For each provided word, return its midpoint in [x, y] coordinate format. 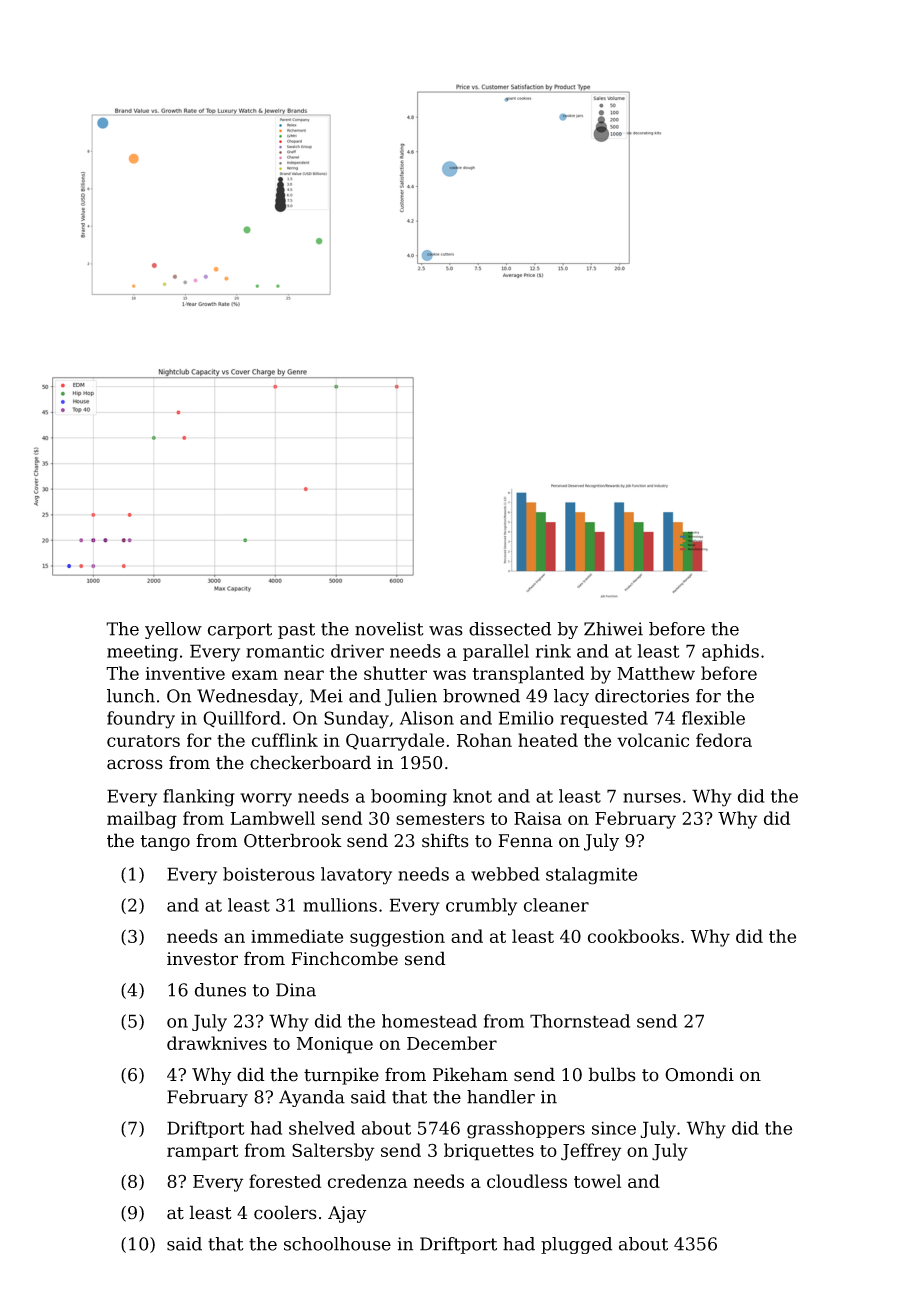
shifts [445, 840]
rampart [202, 1153]
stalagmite [591, 876]
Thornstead [580, 1021]
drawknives [217, 1043]
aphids [730, 652]
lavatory [356, 876]
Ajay [347, 1214]
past [296, 631]
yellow [173, 630]
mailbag [142, 820]
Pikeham [470, 1074]
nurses [652, 798]
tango [165, 843]
